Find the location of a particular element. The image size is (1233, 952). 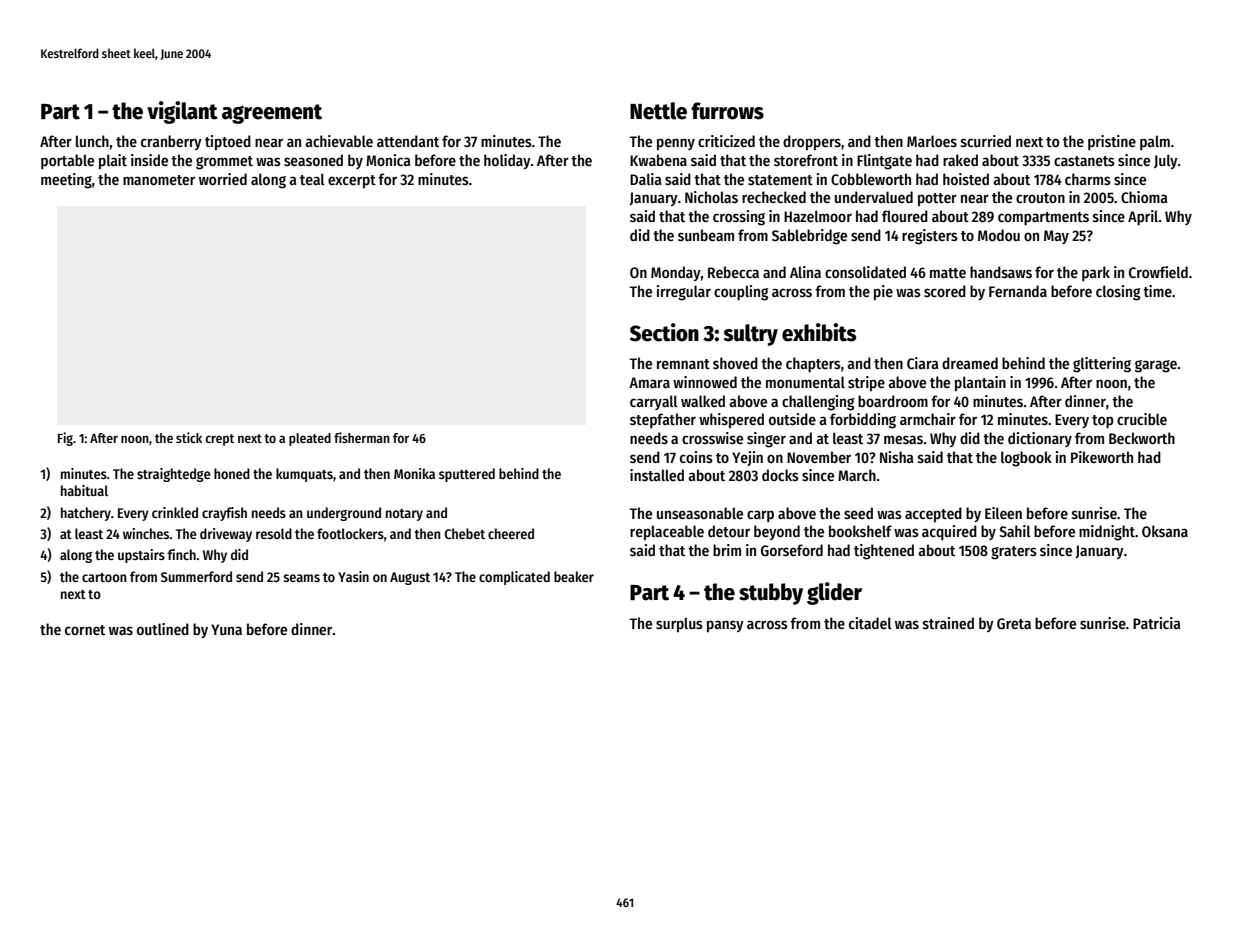

Nettle is located at coordinates (658, 111).
